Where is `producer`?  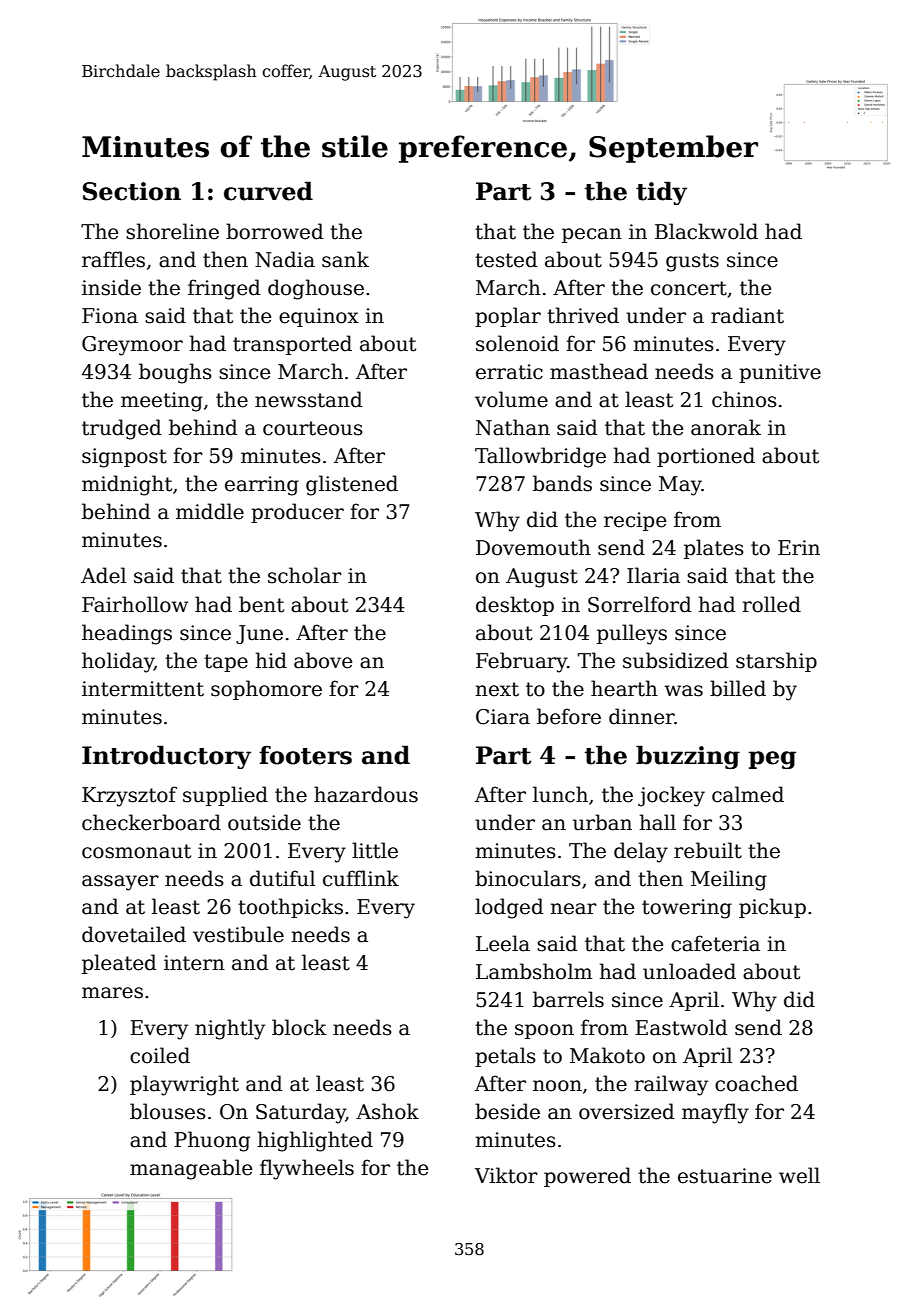 producer is located at coordinates (297, 513).
